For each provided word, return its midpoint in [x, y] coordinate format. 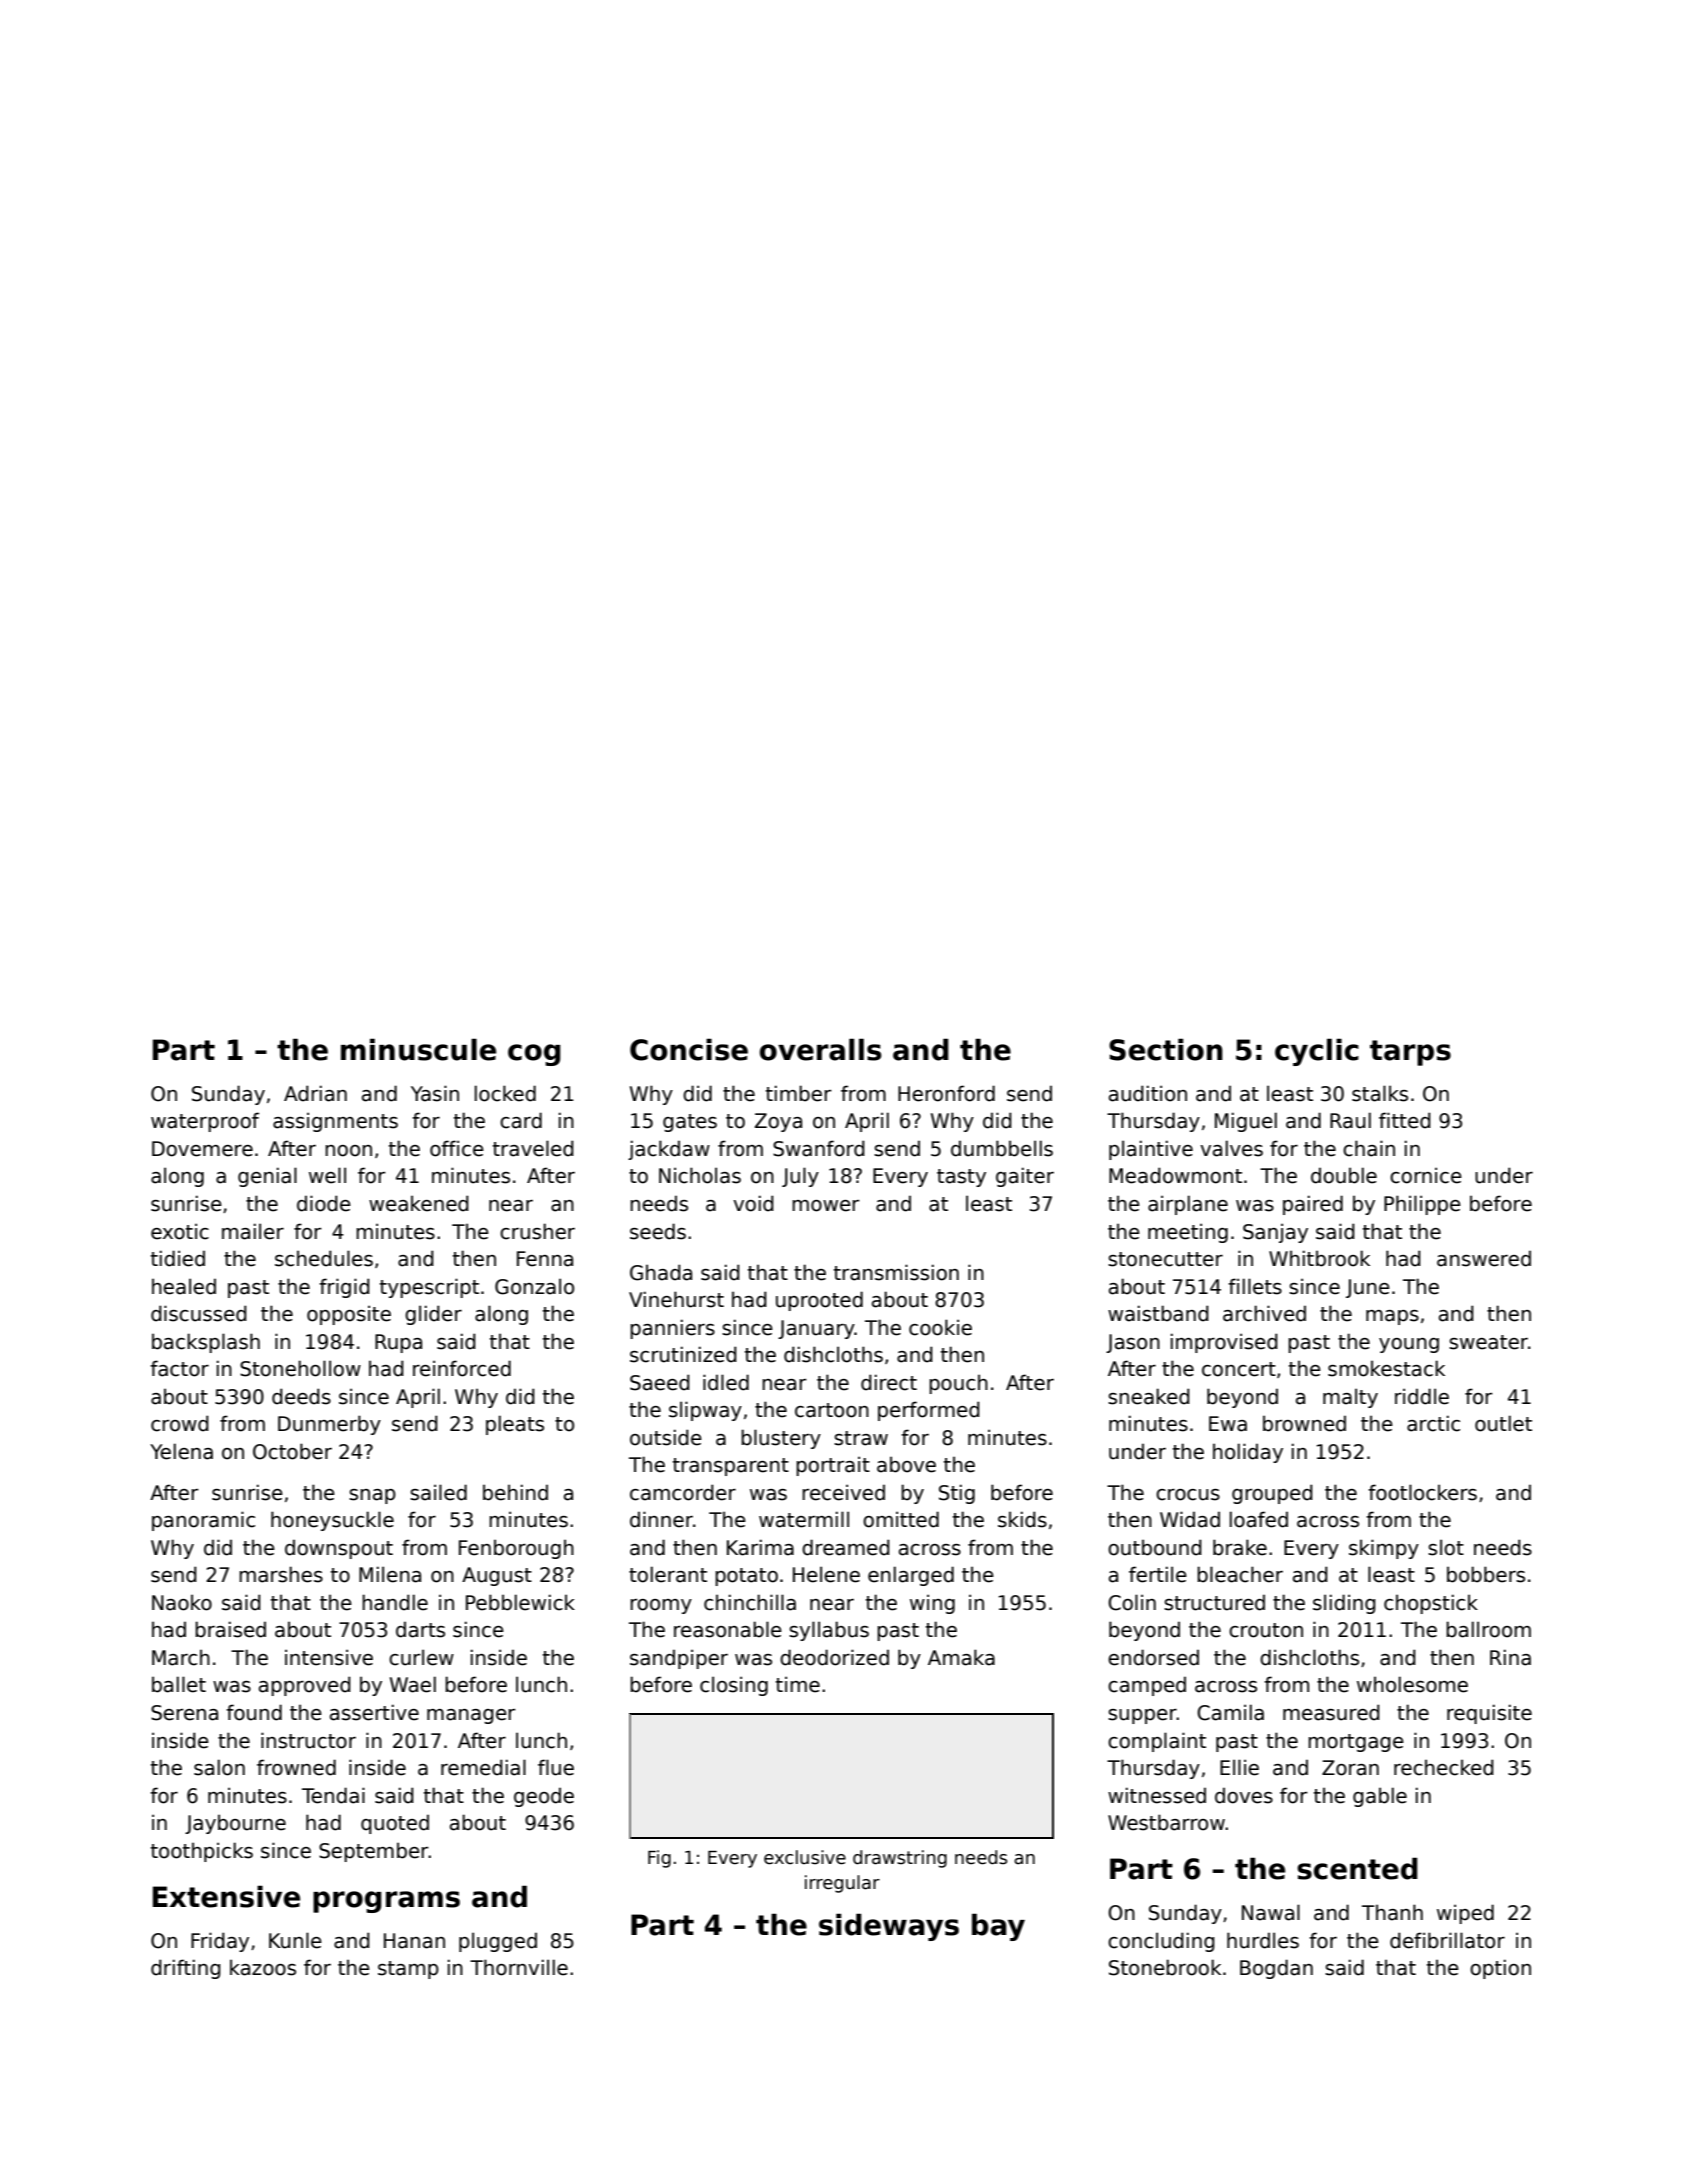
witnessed [1157, 1795]
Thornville [519, 1967]
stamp [408, 1970]
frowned [296, 1767]
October [292, 1451]
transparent [731, 1467]
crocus [1188, 1495]
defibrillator [1447, 1940]
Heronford [946, 1093]
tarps [1410, 1053]
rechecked [1444, 1767]
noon [348, 1151]
